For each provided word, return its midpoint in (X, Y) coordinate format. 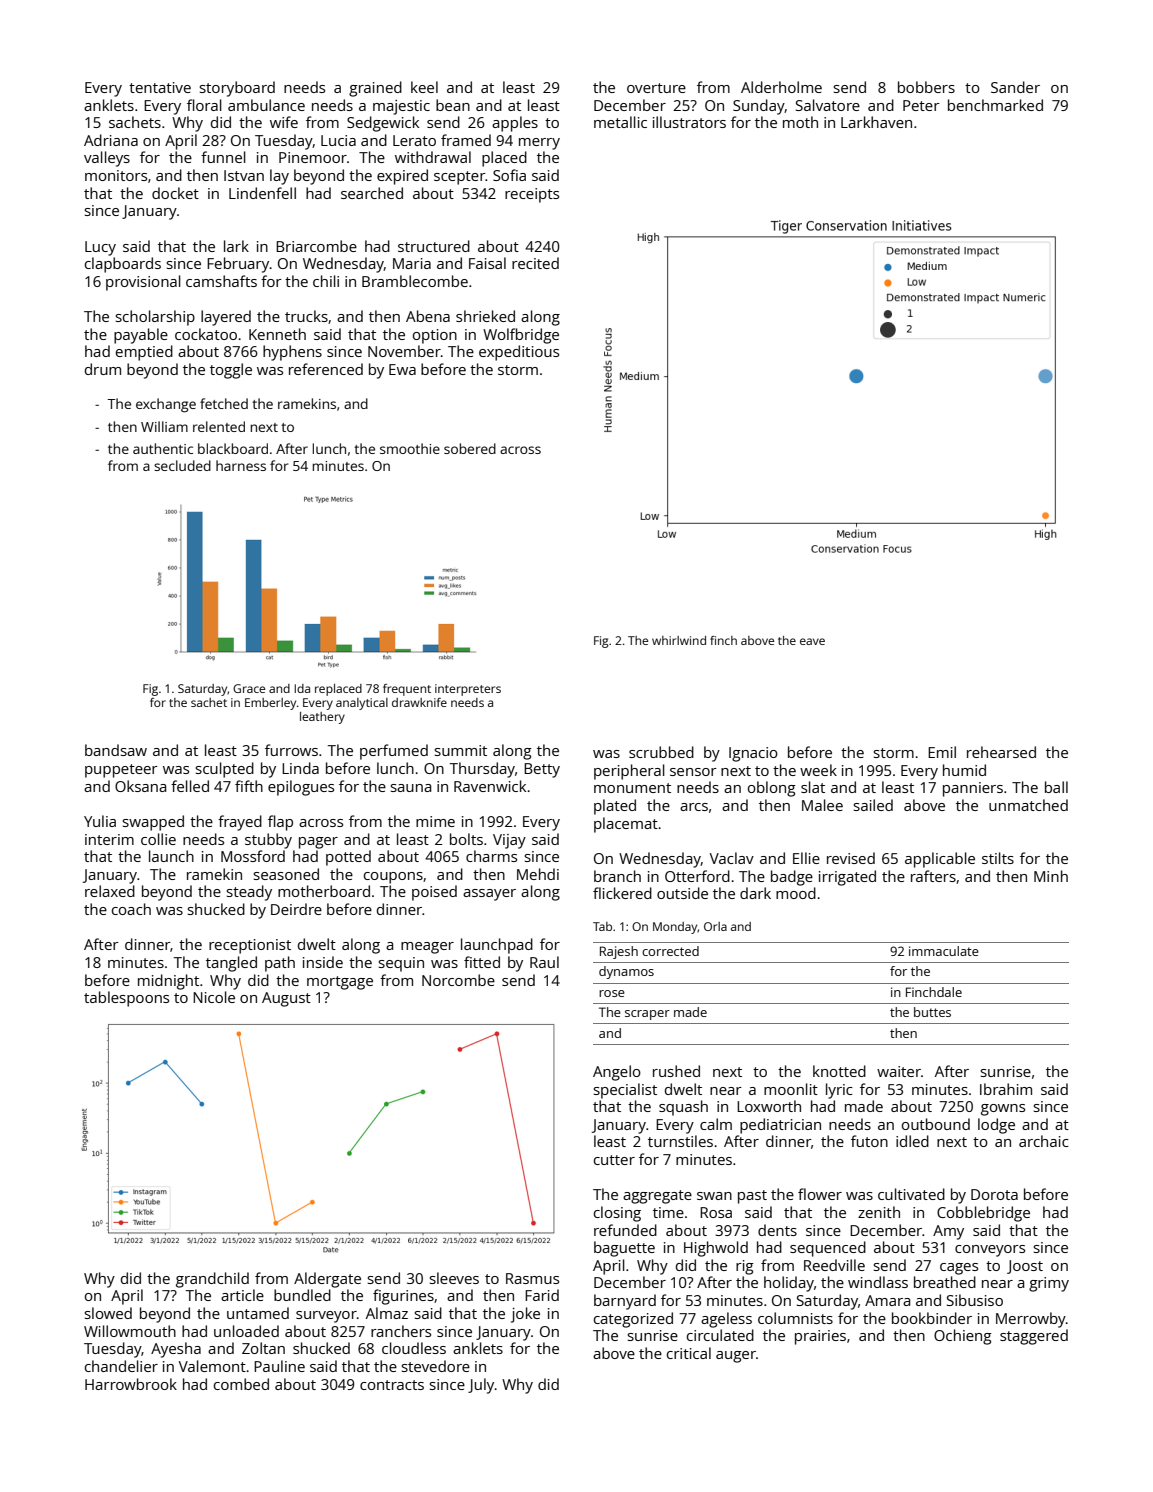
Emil (942, 752)
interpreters (468, 690)
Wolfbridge (521, 336)
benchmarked (995, 105)
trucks (306, 316)
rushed (676, 1071)
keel (424, 87)
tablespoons (126, 999)
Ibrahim (1006, 1089)
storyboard (237, 89)
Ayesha (176, 1350)
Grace (249, 688)
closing (617, 1214)
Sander (1015, 87)
